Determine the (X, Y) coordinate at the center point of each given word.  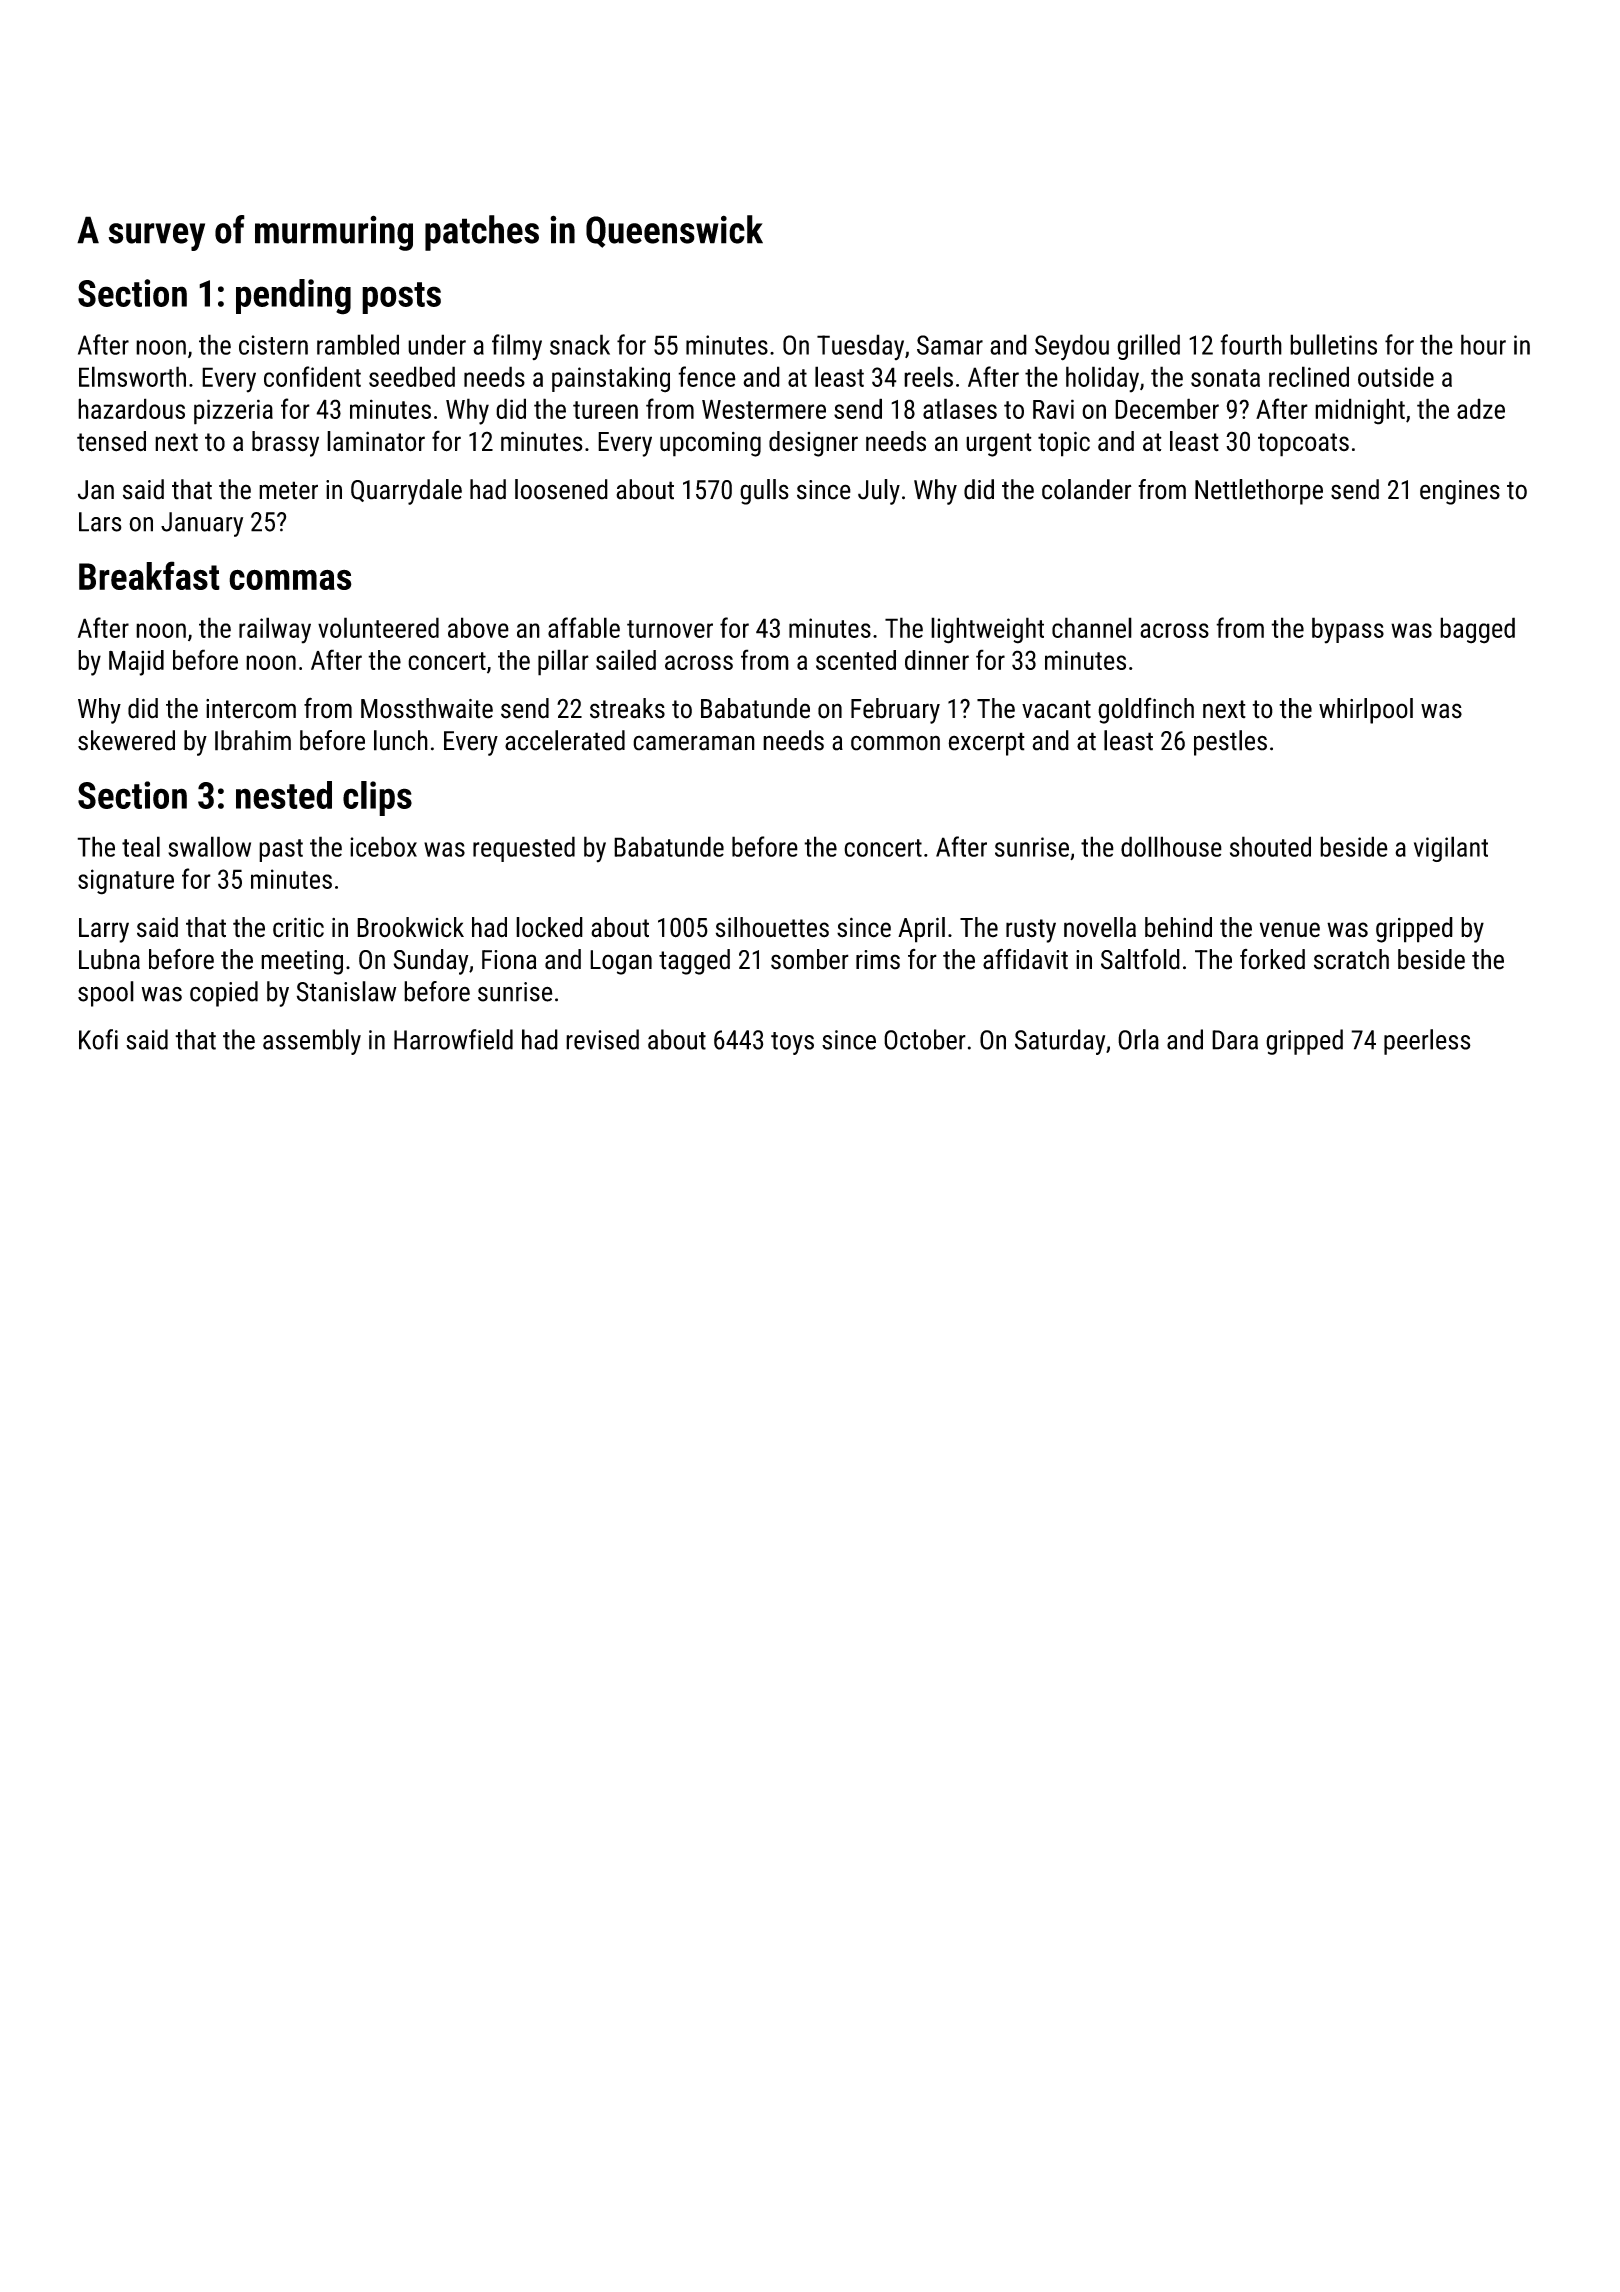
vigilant (1451, 849)
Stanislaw (346, 991)
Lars (100, 522)
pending (293, 297)
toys (792, 1043)
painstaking (611, 379)
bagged (1477, 630)
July (879, 492)
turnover (670, 629)
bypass (1348, 630)
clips (377, 798)
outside (1396, 376)
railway (275, 630)
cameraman (694, 743)
